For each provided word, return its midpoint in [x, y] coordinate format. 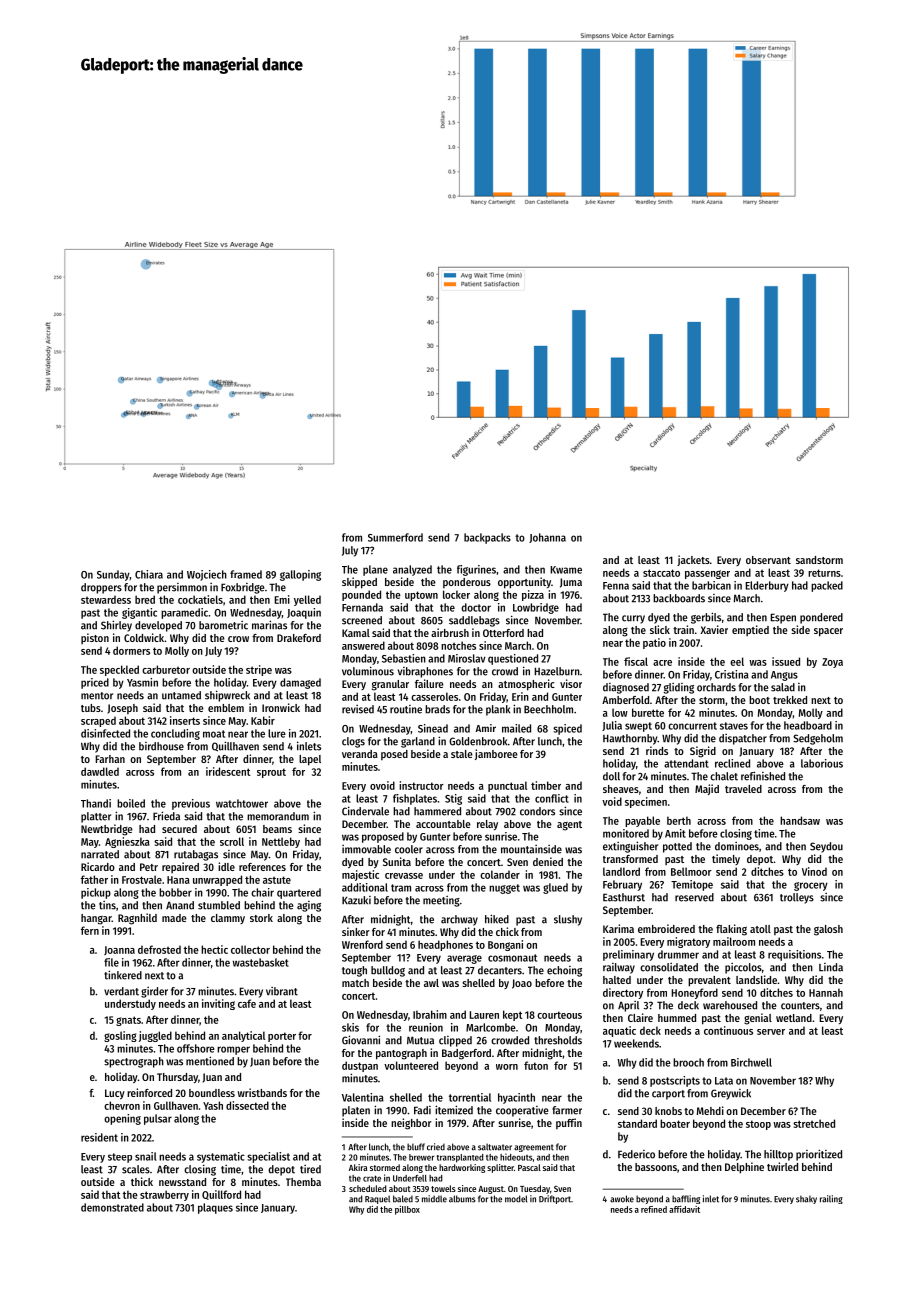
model [516, 1199]
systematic [221, 1157]
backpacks [487, 538]
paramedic [184, 613]
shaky [806, 1199]
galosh [828, 930]
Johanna [547, 538]
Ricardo [98, 866]
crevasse [404, 876]
